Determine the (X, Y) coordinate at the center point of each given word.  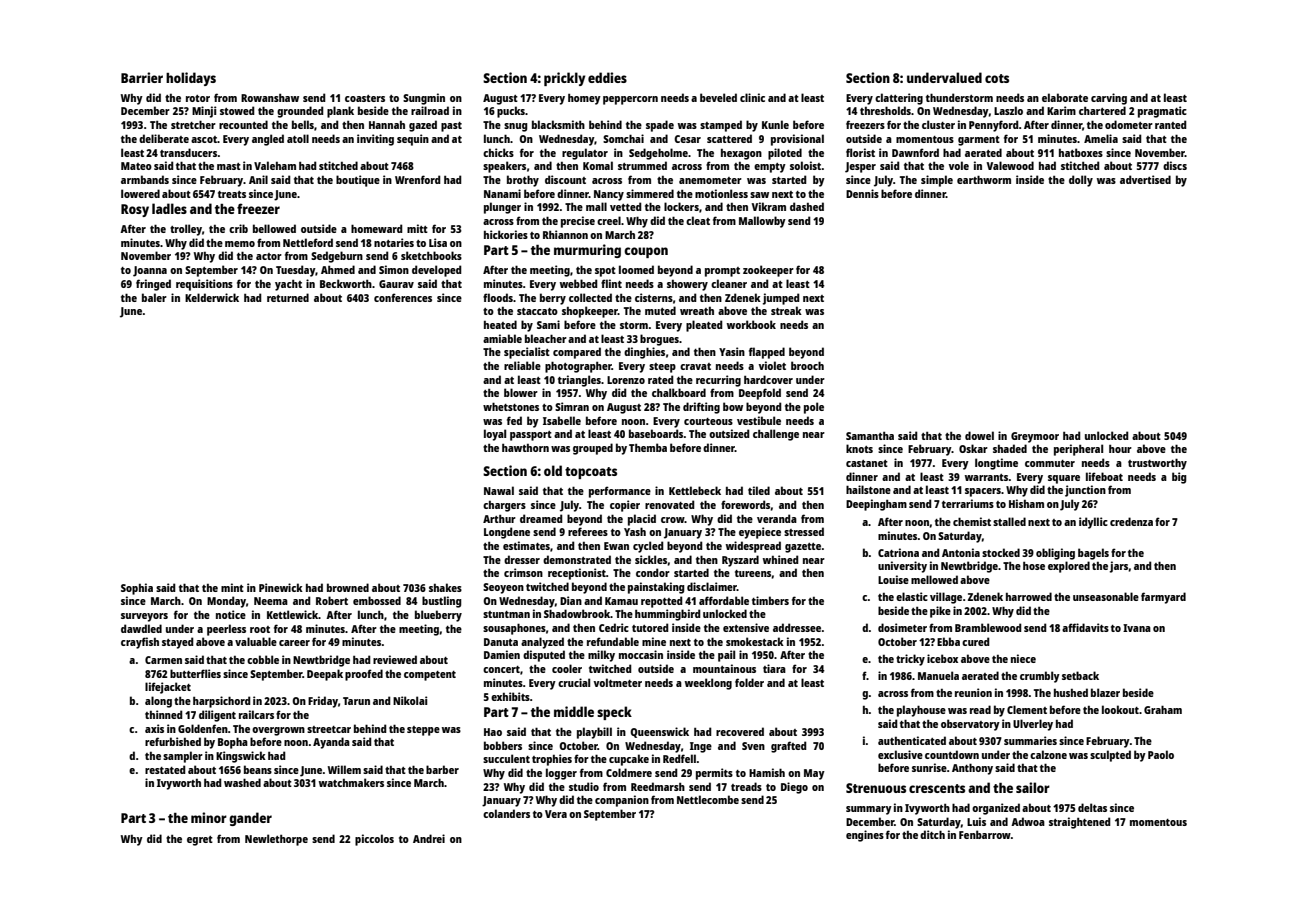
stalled (1009, 521)
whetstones (511, 406)
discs (1175, 165)
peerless (226, 630)
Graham (1163, 709)
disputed (544, 656)
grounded (300, 112)
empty (770, 168)
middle (574, 711)
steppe (423, 731)
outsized (729, 433)
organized (996, 809)
